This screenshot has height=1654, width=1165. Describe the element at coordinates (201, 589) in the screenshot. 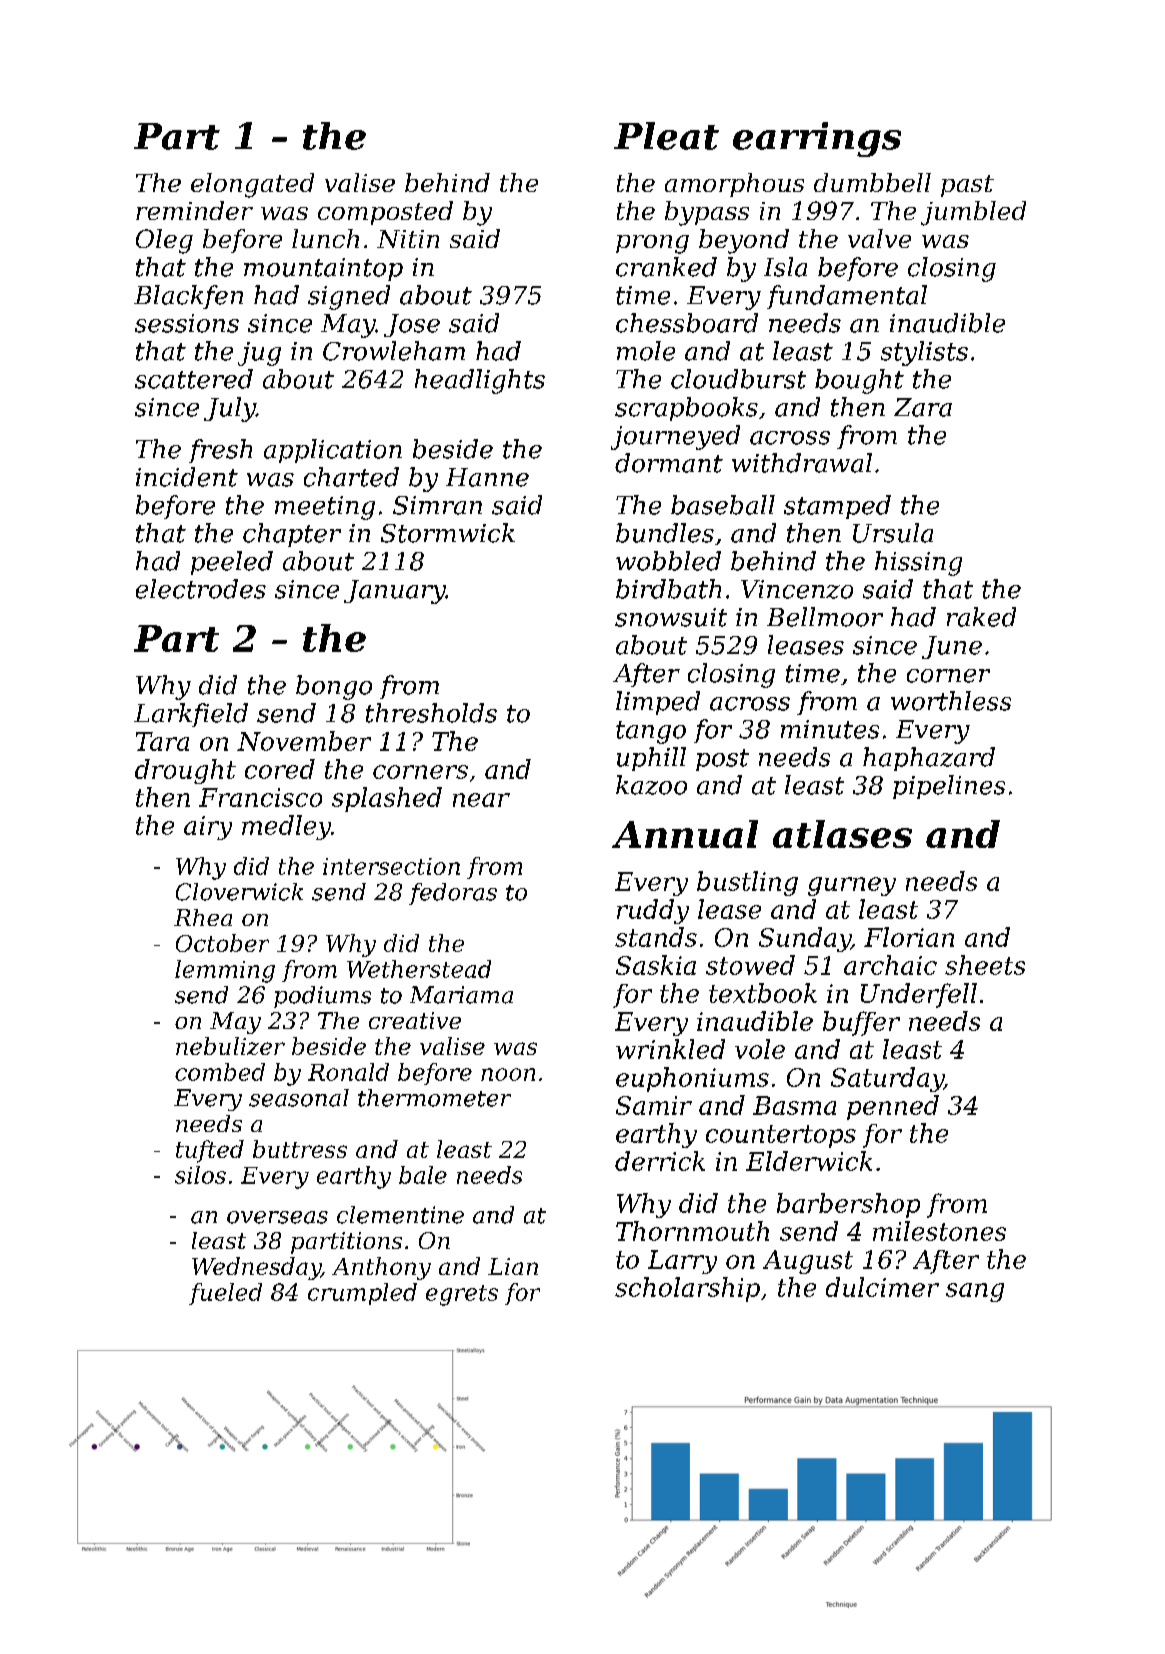

I see `electrodes` at that location.
